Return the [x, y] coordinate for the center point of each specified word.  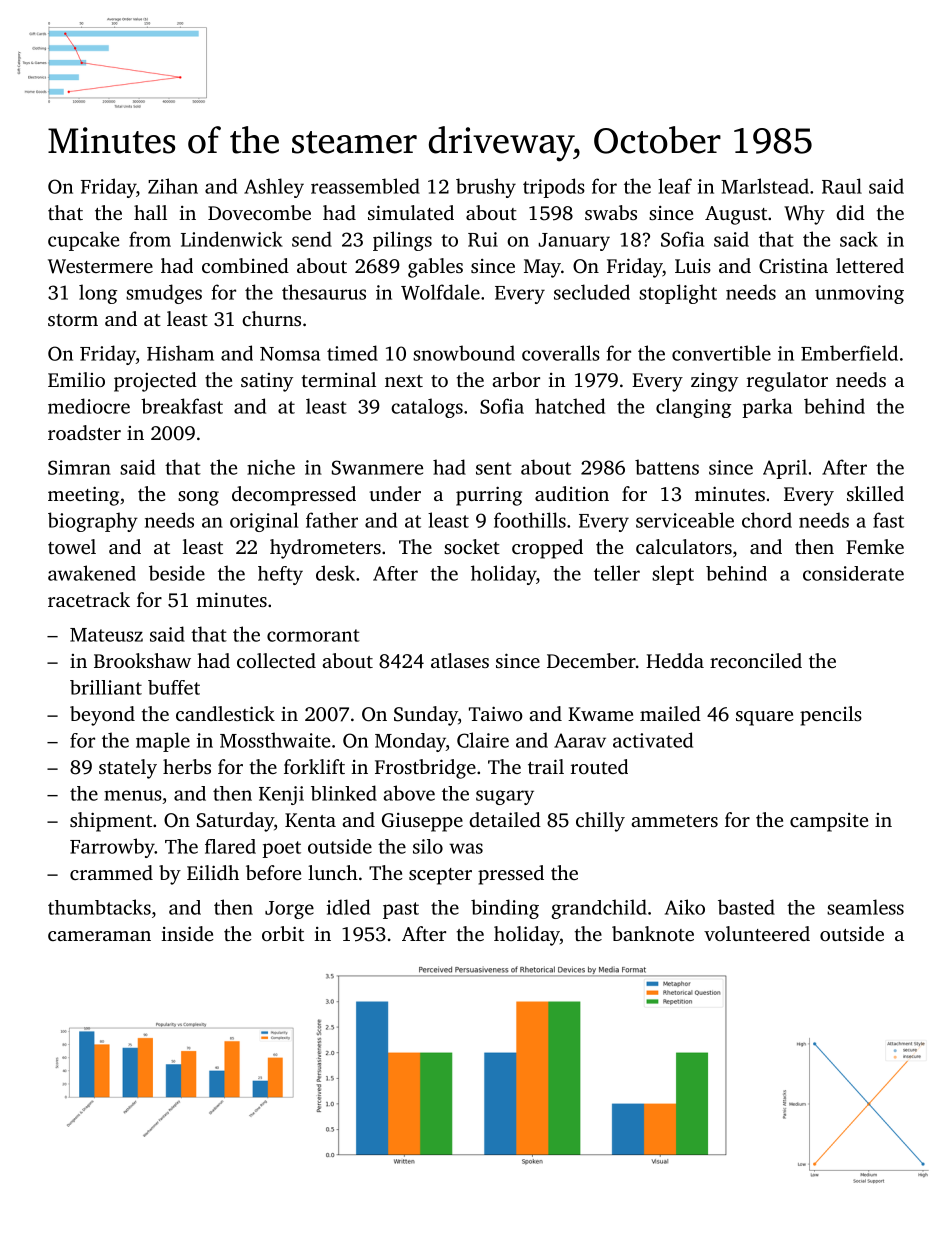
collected [276, 660]
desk [335, 573]
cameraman [99, 936]
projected [155, 382]
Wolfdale [440, 292]
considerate [853, 573]
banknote [653, 933]
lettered [870, 265]
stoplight [678, 294]
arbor [516, 379]
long [98, 294]
